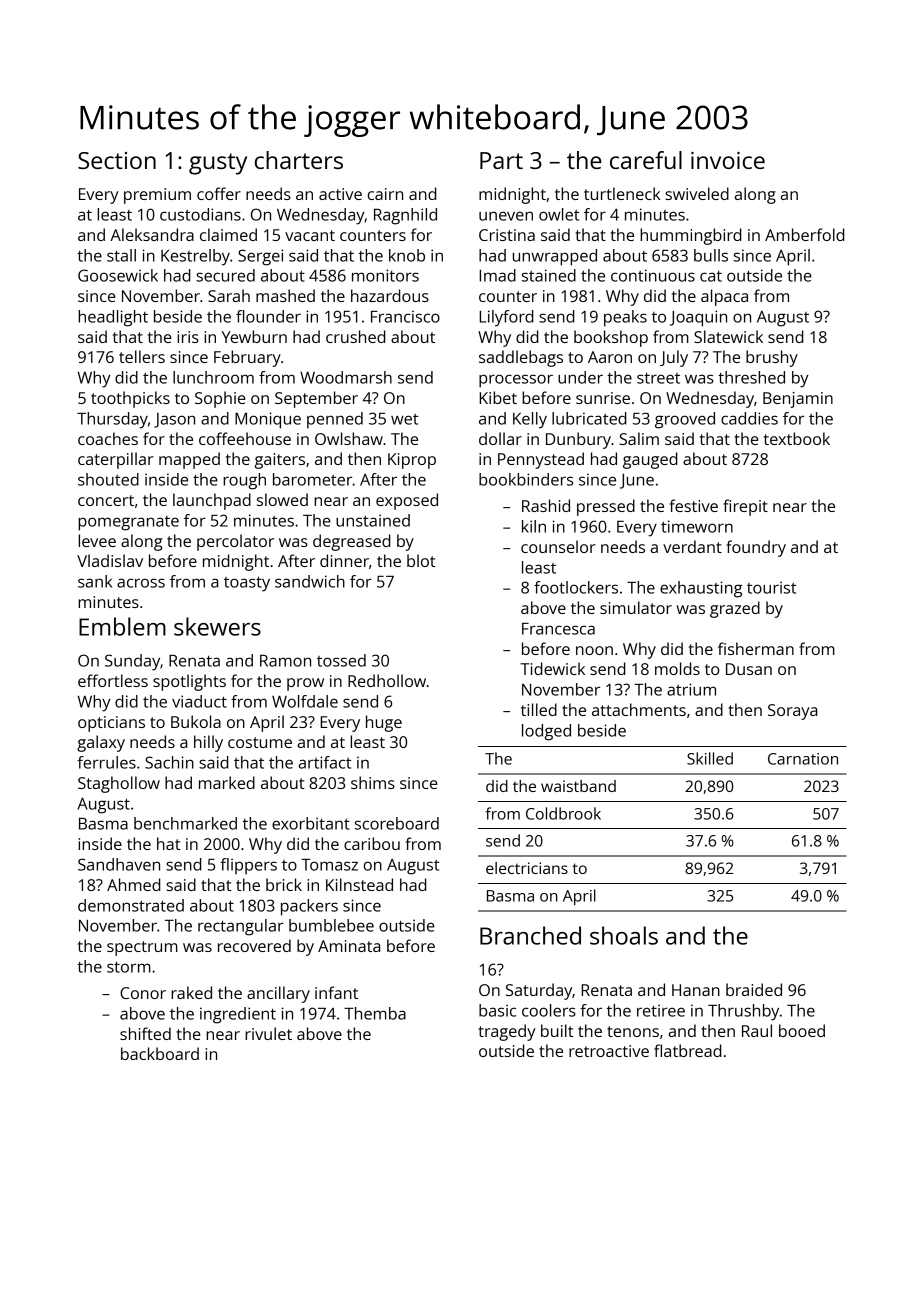 The image size is (924, 1308). What do you see at coordinates (636, 607) in the screenshot?
I see `simulator` at bounding box center [636, 607].
